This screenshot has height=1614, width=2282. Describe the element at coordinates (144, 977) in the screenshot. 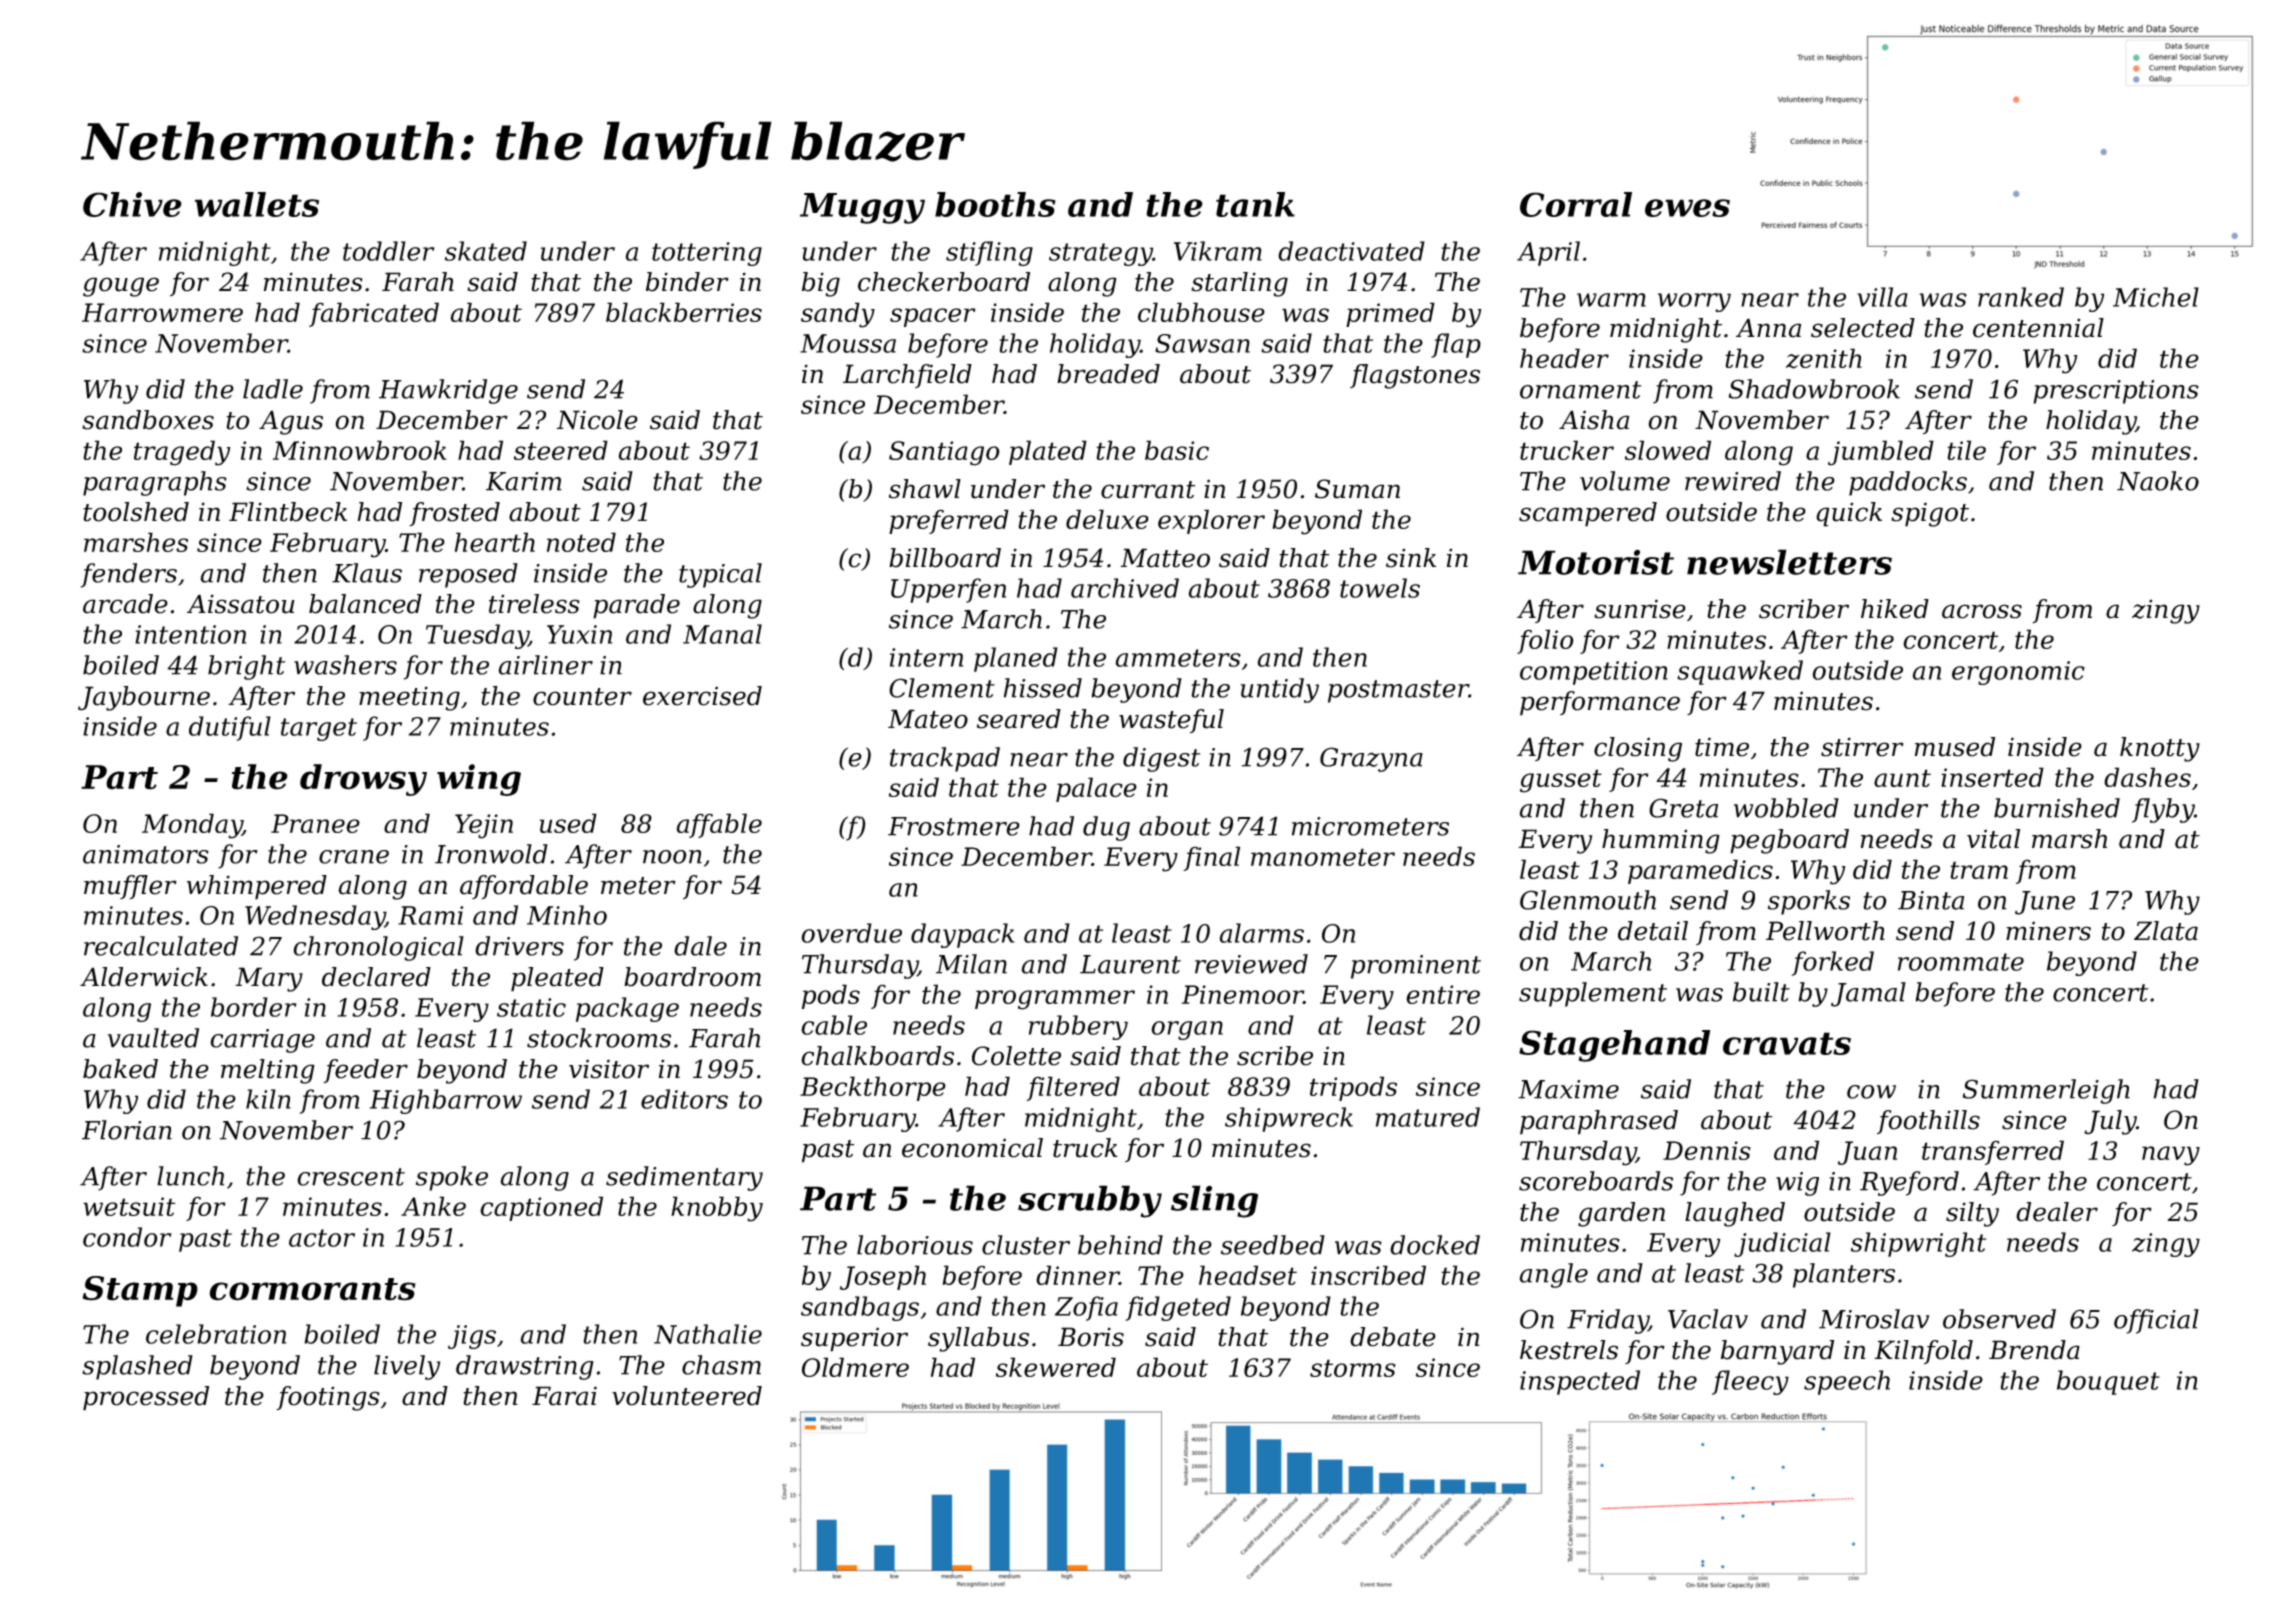

I see `Alderwick` at that location.
